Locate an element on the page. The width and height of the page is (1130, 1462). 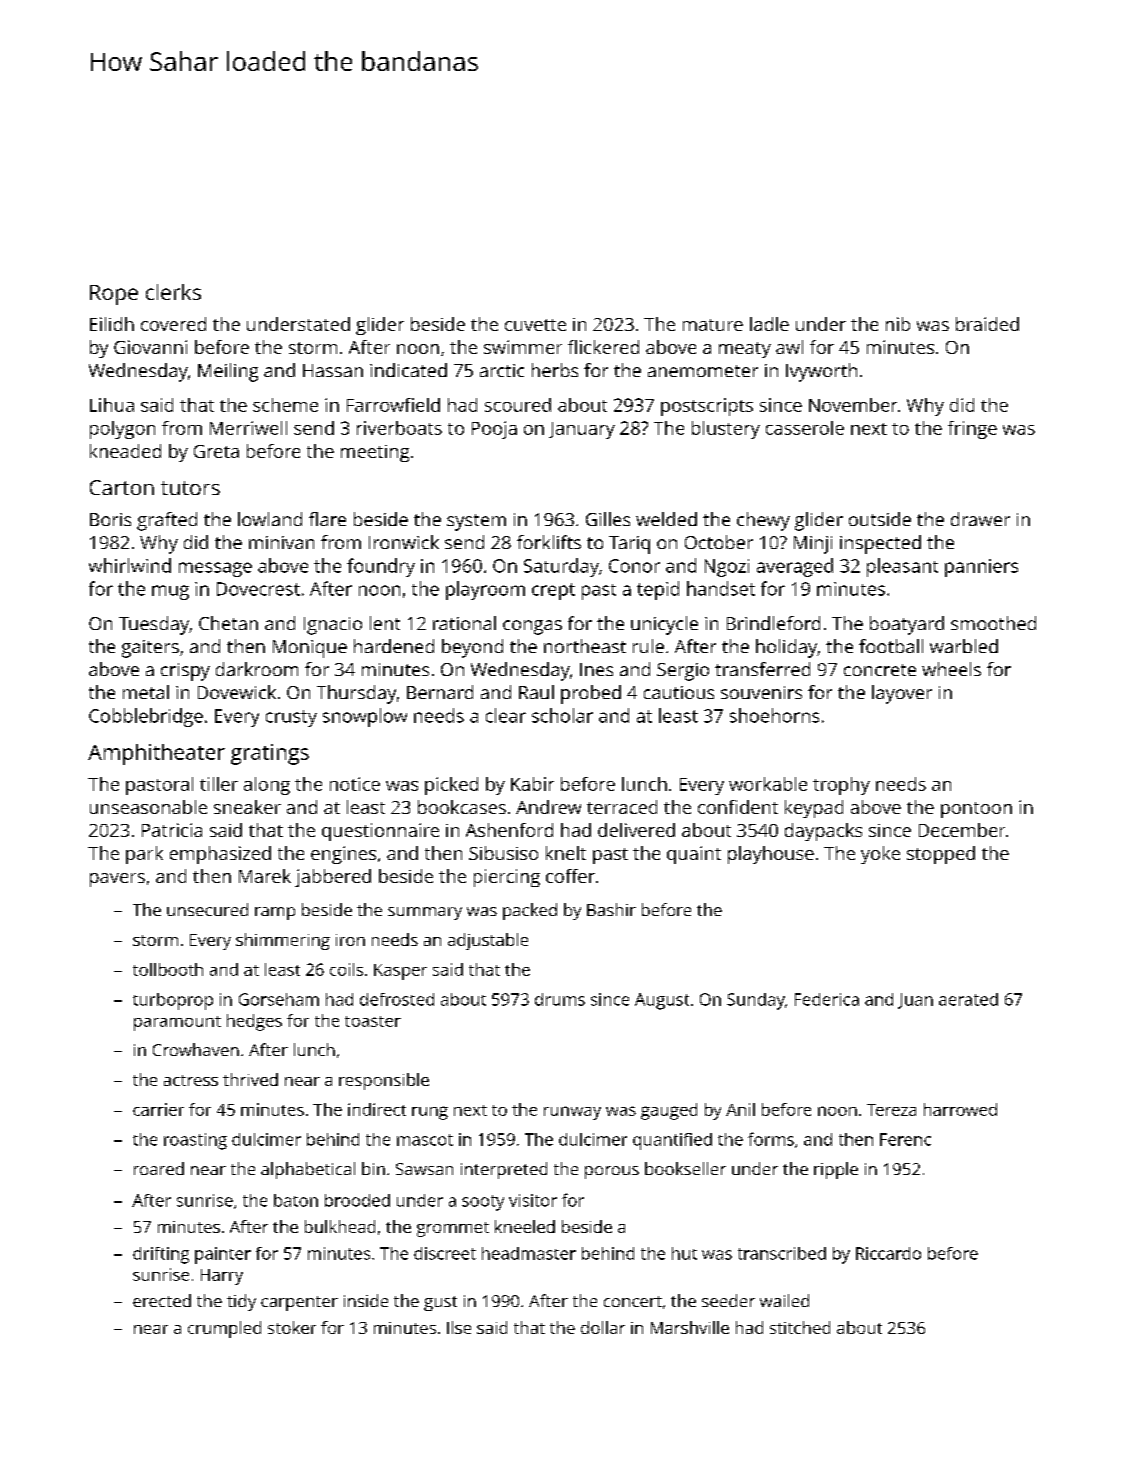
baton is located at coordinates (296, 1200).
